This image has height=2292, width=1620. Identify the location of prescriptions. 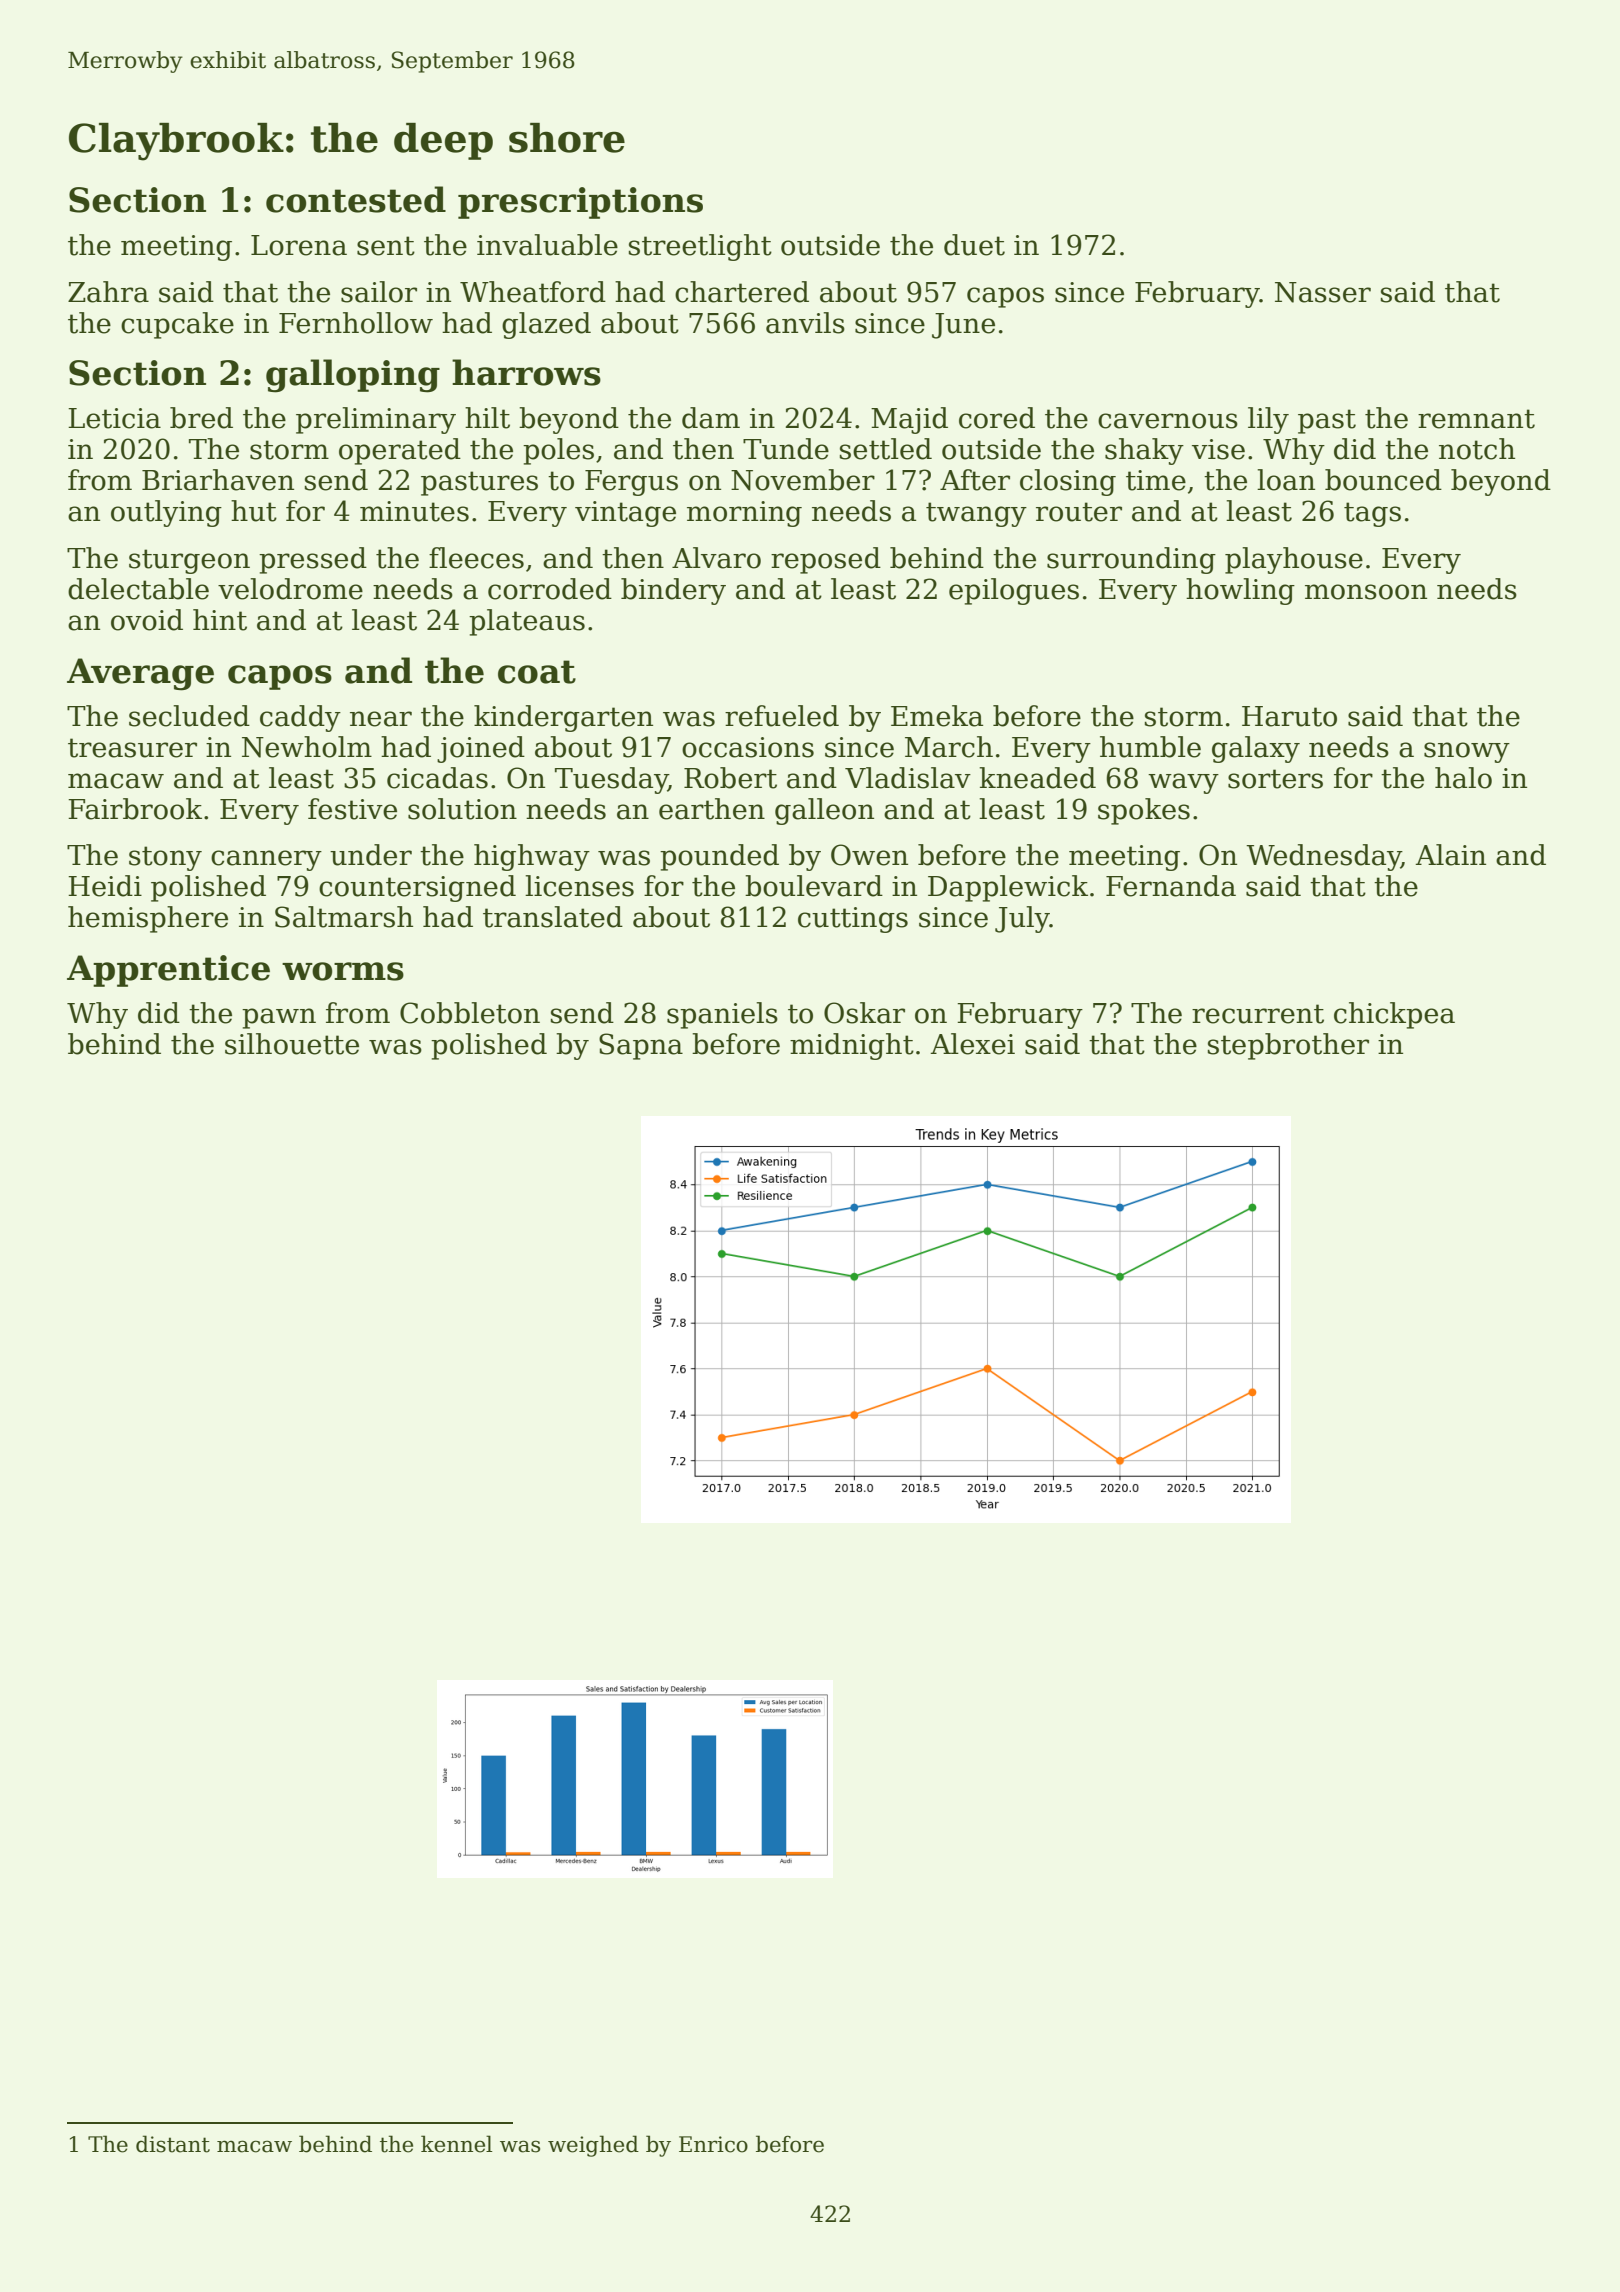
(580, 203).
